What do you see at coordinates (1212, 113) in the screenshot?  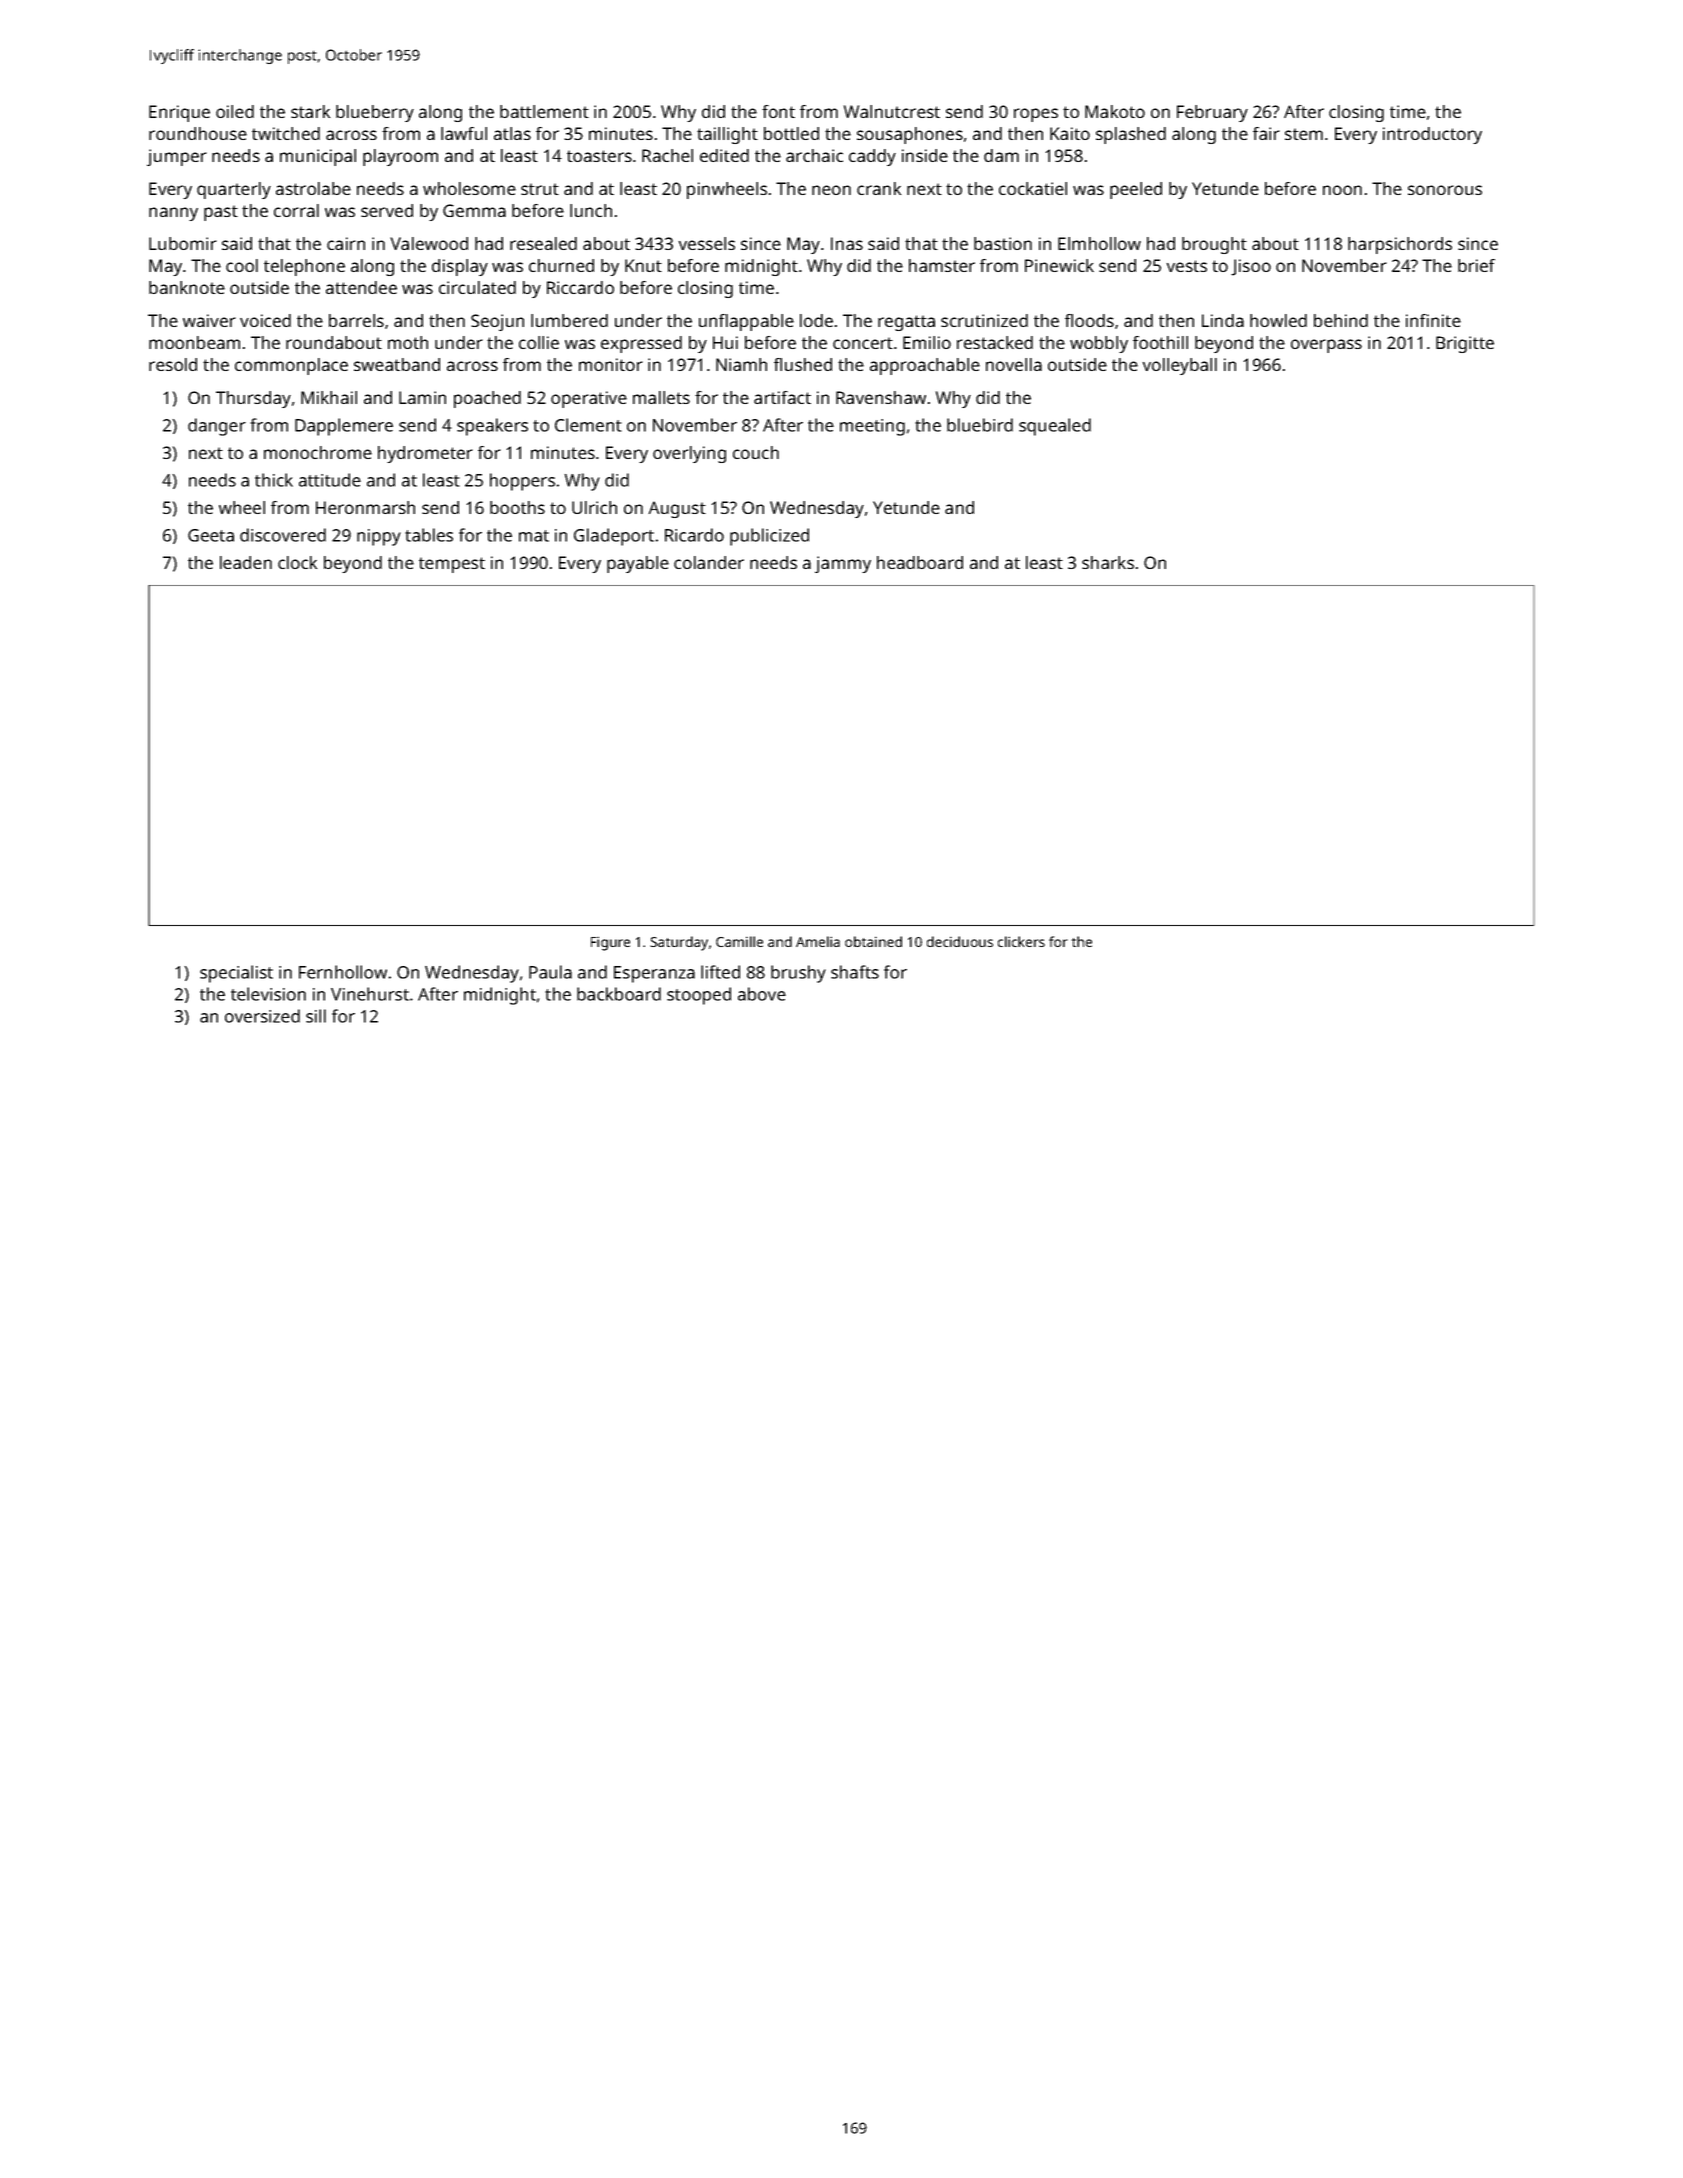 I see `February` at bounding box center [1212, 113].
